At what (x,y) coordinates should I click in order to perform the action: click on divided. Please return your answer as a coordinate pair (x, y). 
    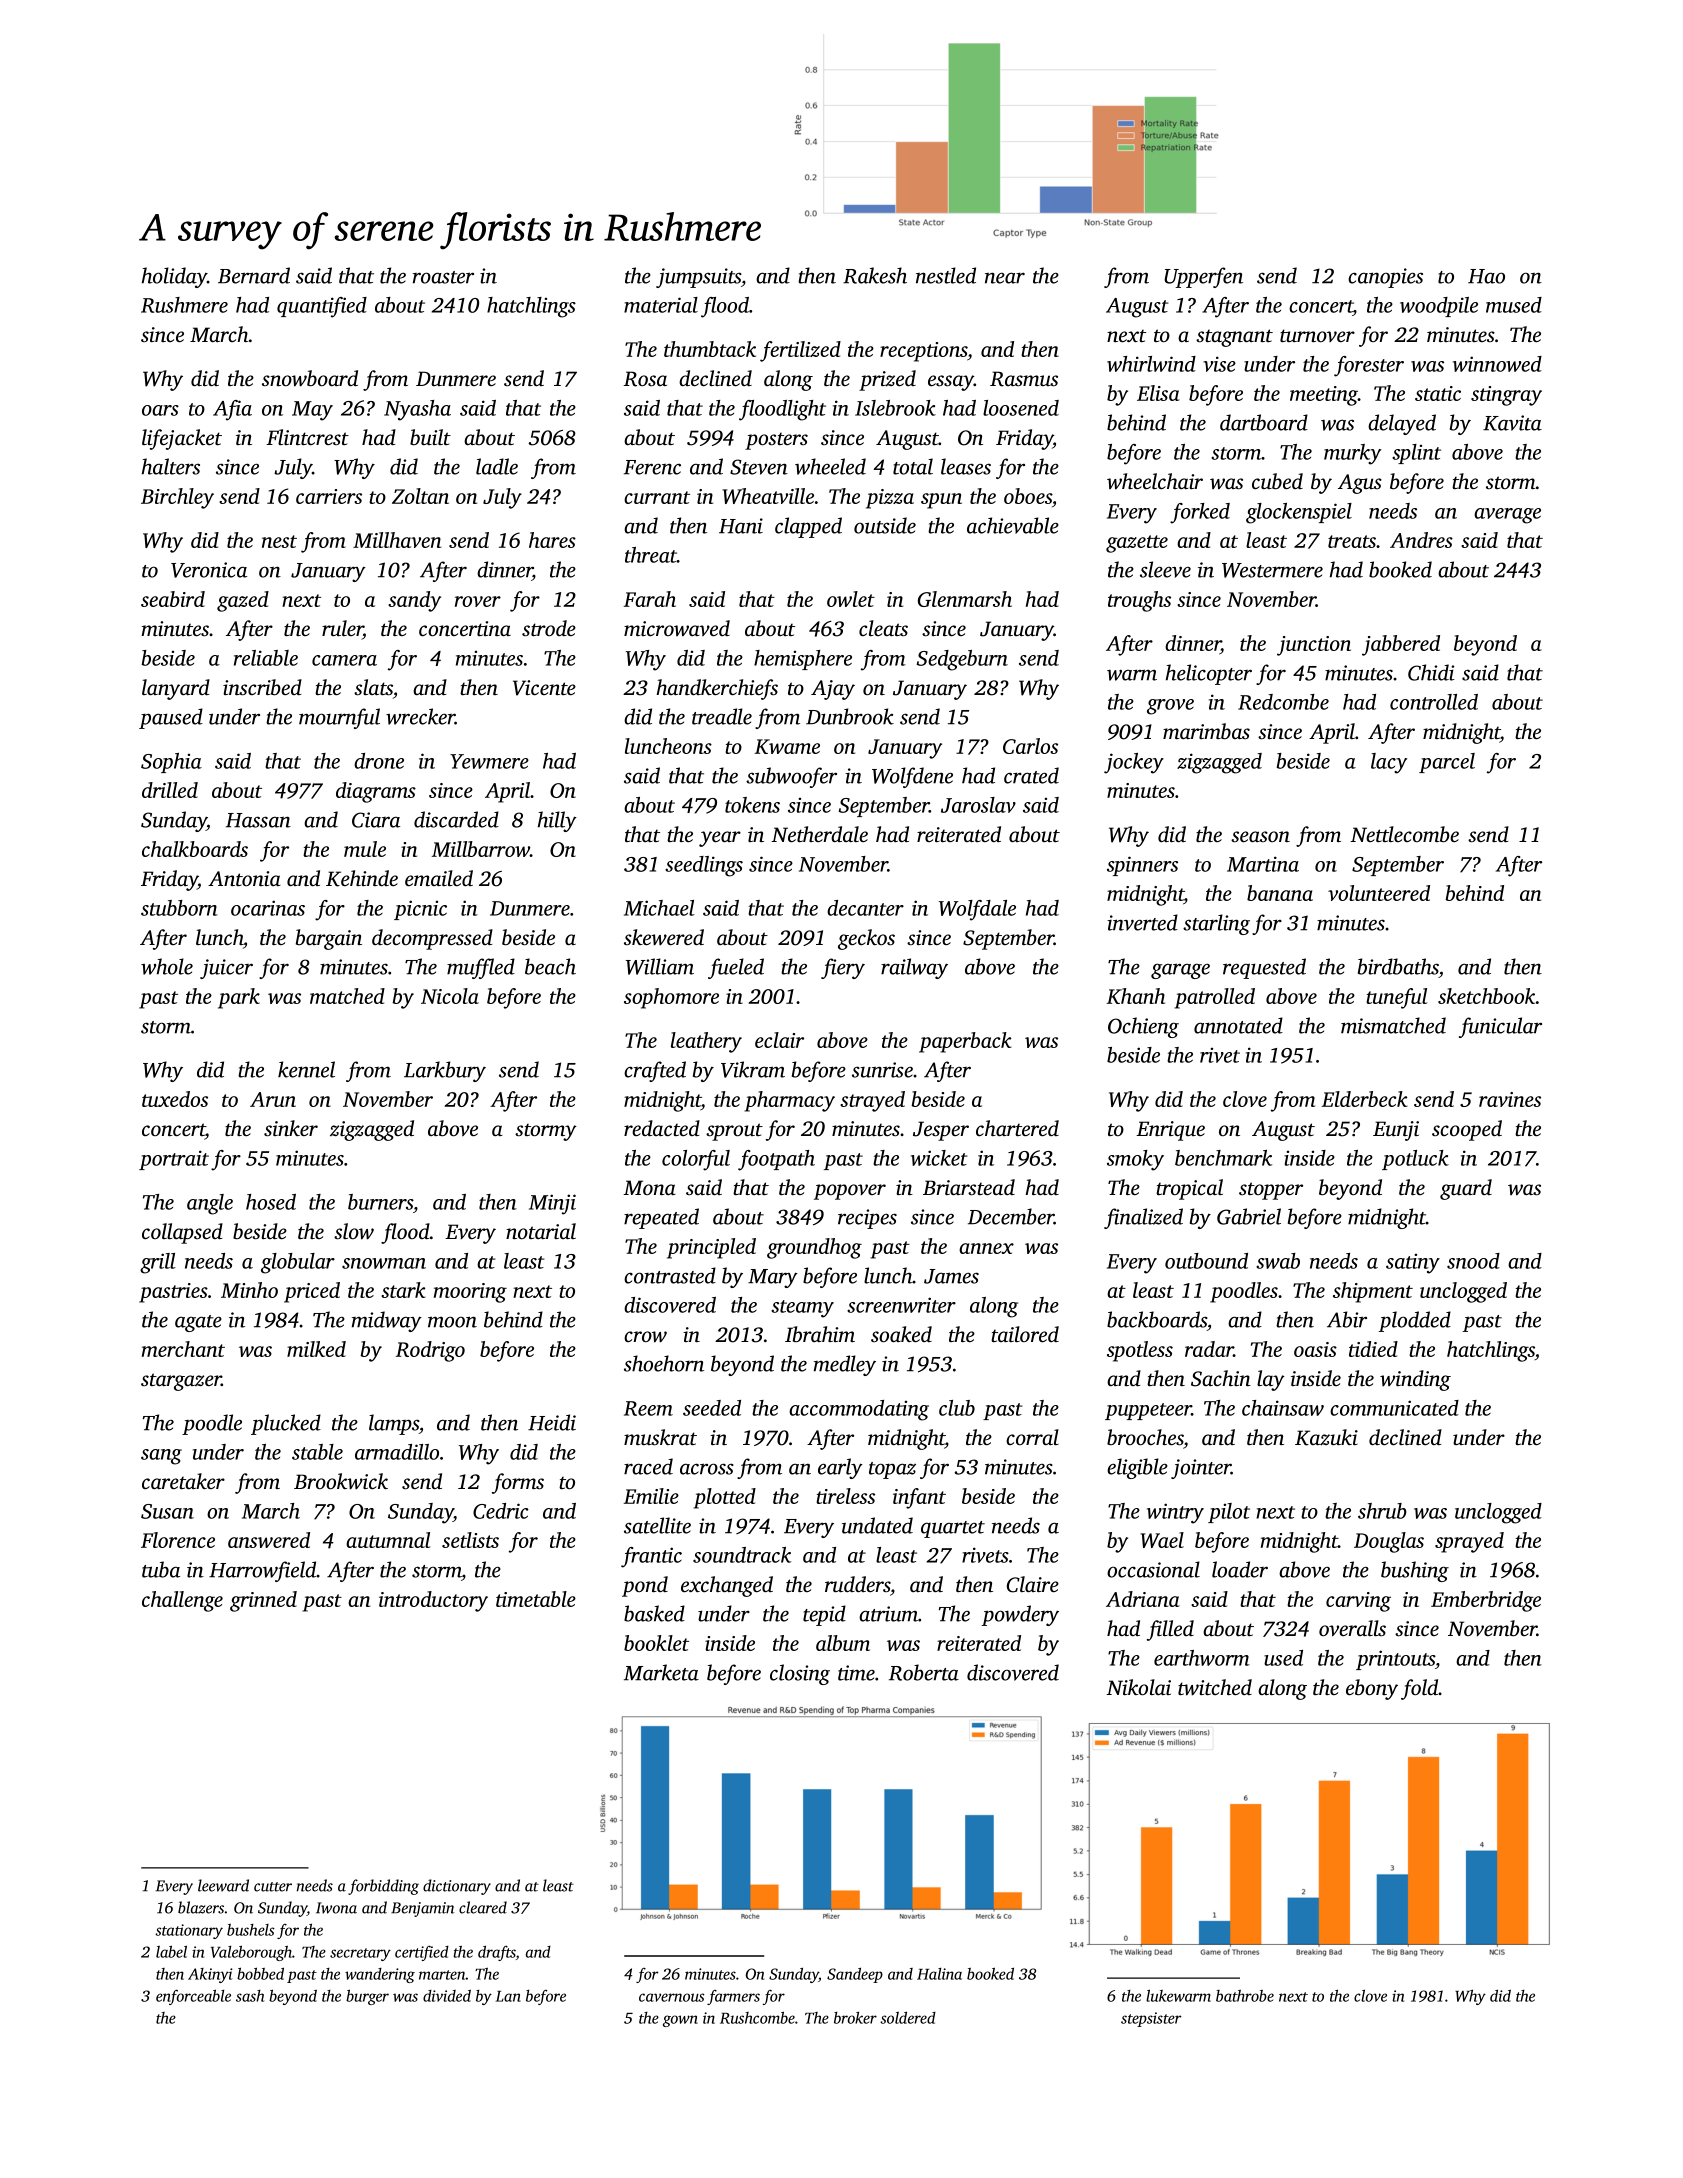
    Looking at the image, I should click on (447, 1996).
